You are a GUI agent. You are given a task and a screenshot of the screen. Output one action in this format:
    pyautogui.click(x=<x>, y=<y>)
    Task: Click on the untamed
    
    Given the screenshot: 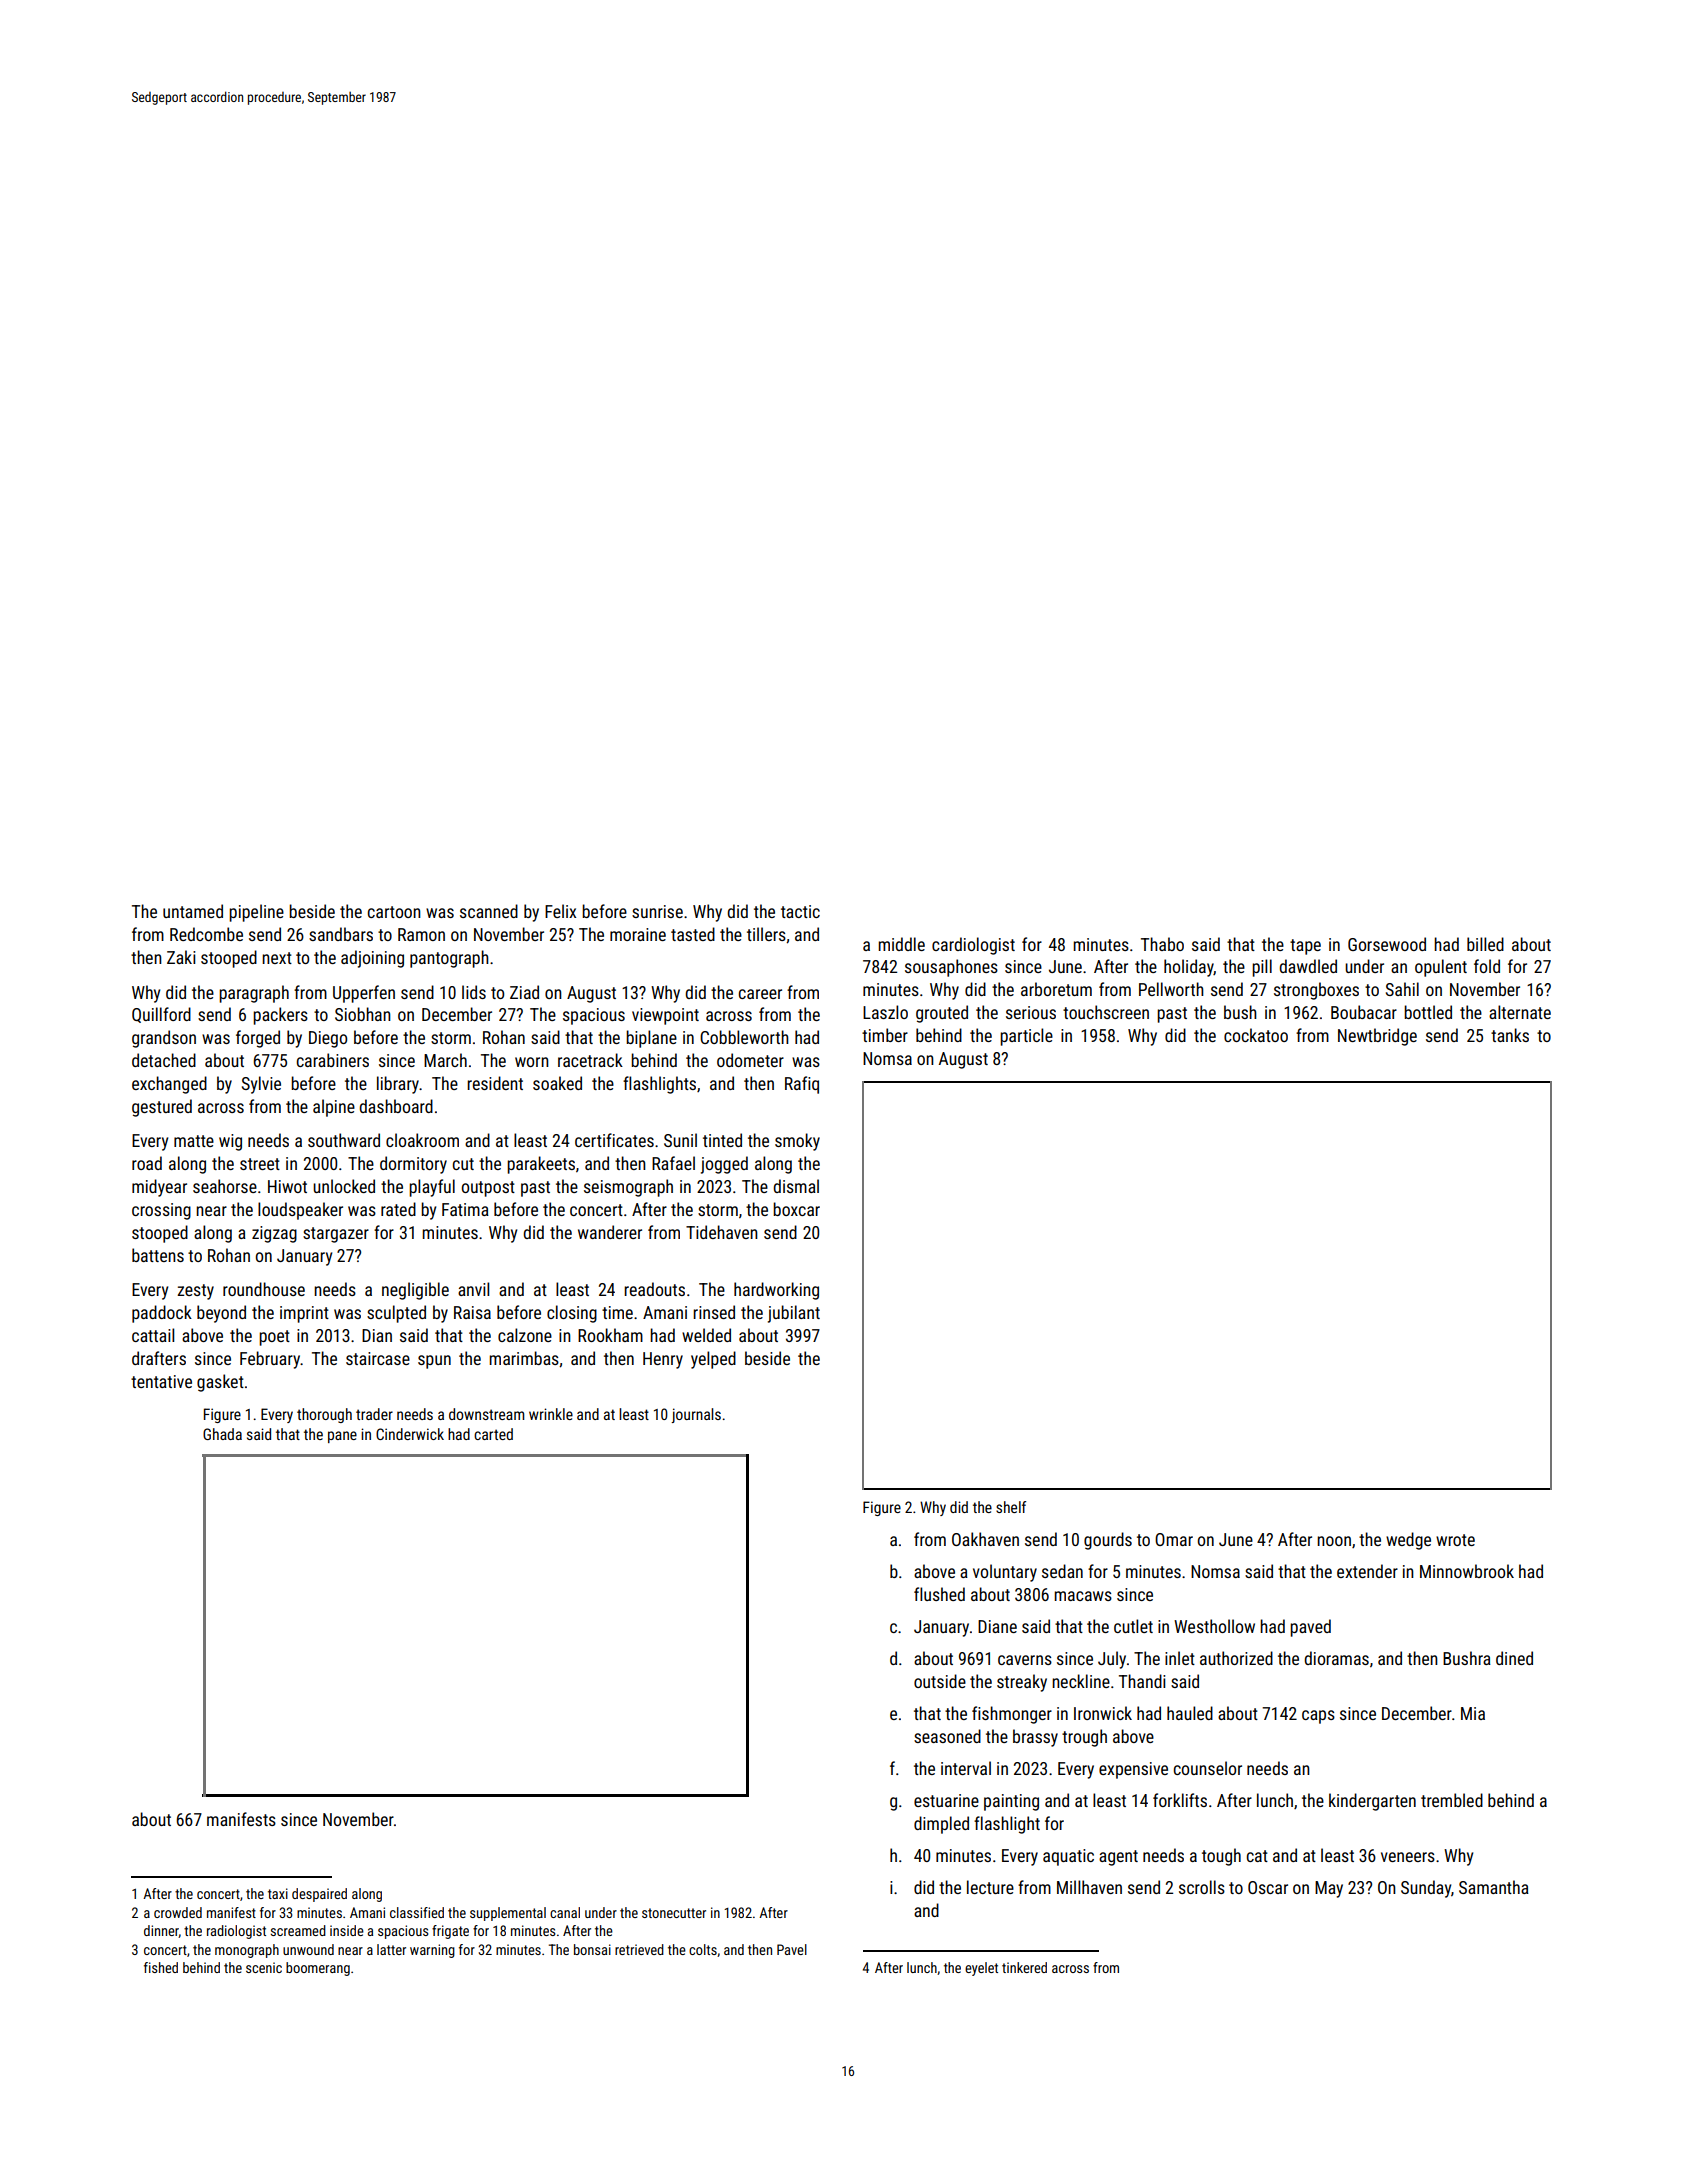 What is the action you would take?
    pyautogui.click(x=193, y=911)
